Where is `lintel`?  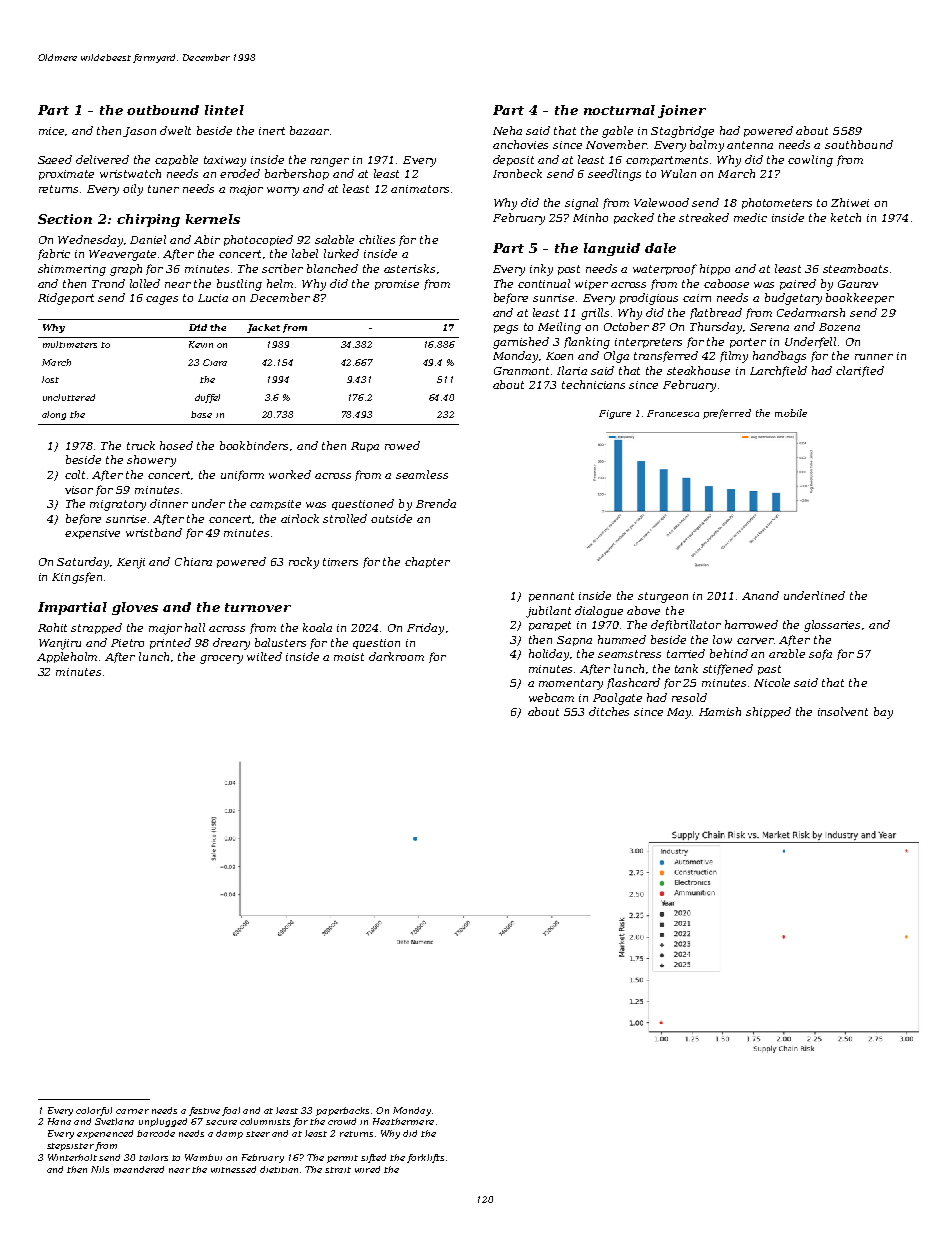
lintel is located at coordinates (224, 110).
